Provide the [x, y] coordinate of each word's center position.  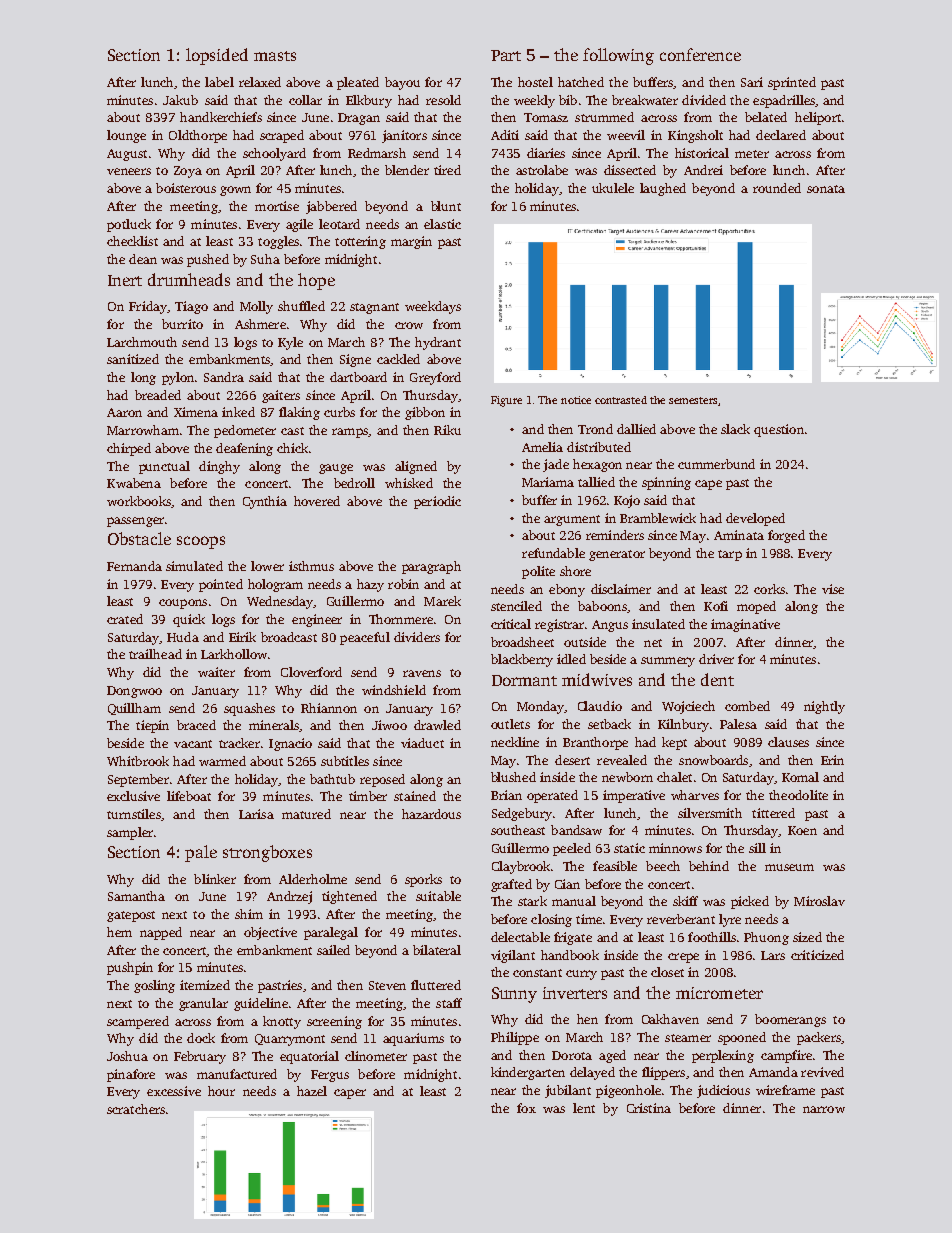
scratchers [136, 1109]
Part [506, 55]
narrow [824, 1109]
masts [275, 56]
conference [700, 54]
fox [526, 1108]
